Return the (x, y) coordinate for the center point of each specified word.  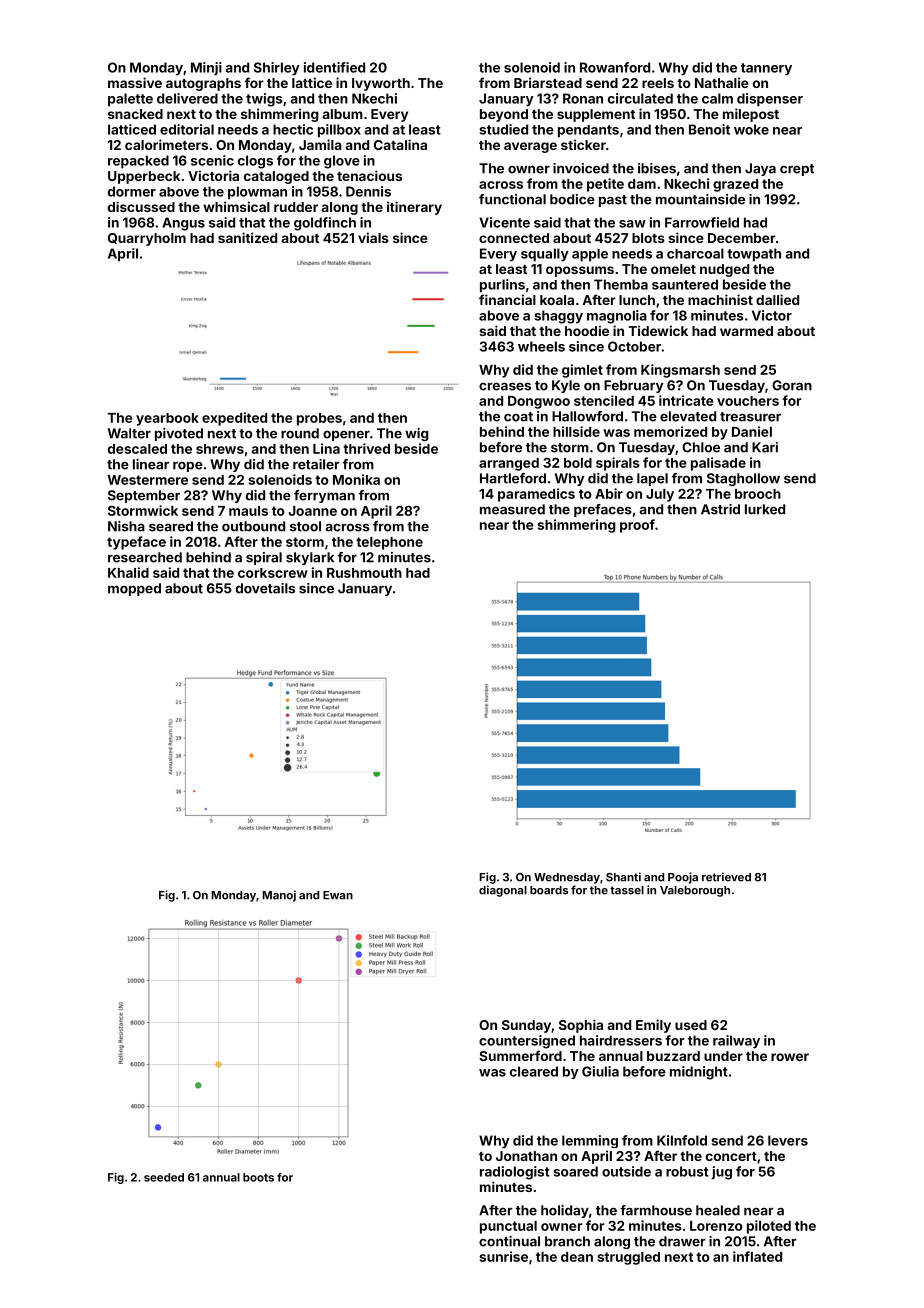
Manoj (279, 896)
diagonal (503, 891)
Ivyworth (381, 84)
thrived (366, 448)
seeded (164, 1177)
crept (797, 170)
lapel (652, 479)
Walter (129, 433)
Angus (183, 224)
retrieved (726, 877)
